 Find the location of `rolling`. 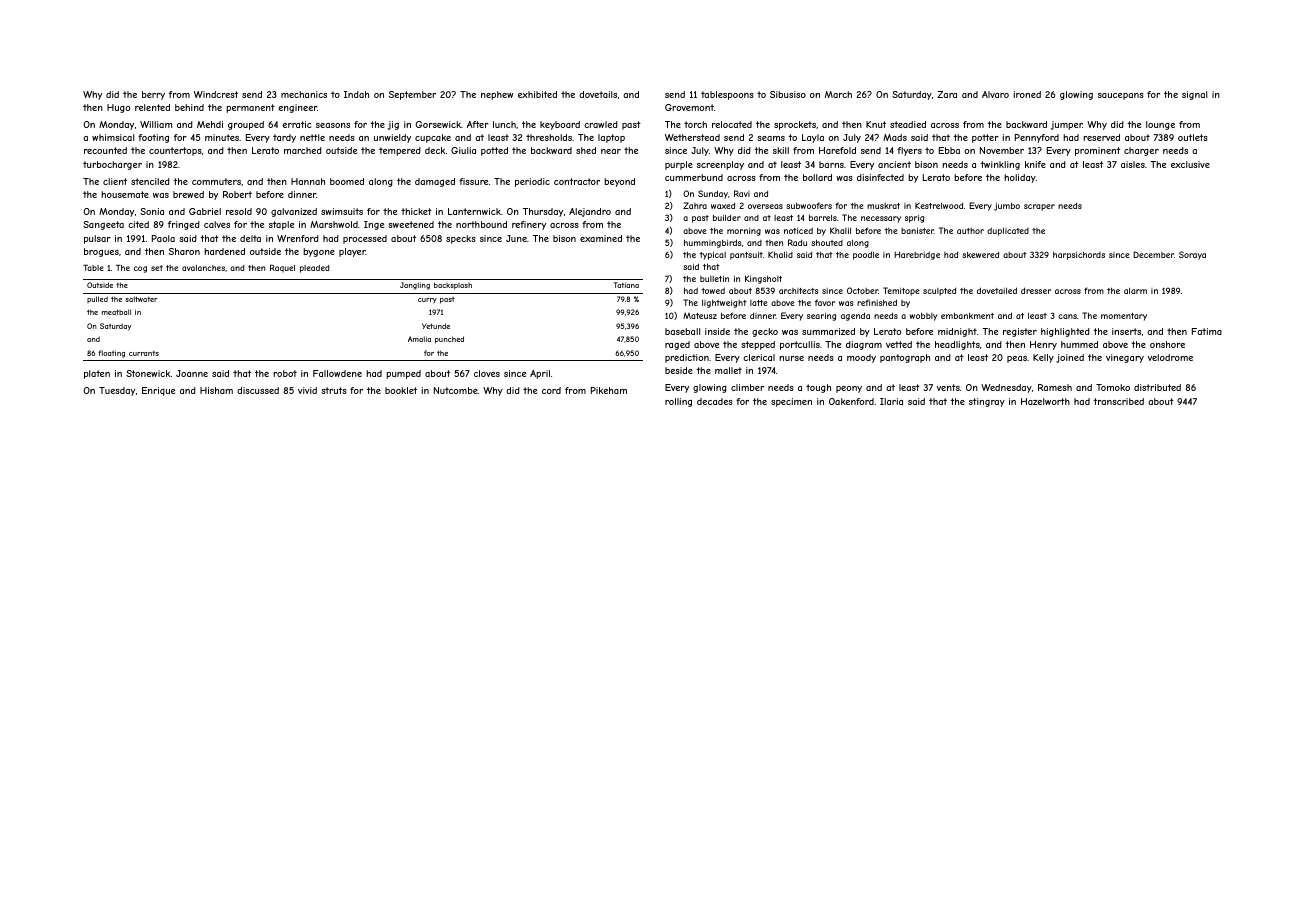

rolling is located at coordinates (678, 402).
